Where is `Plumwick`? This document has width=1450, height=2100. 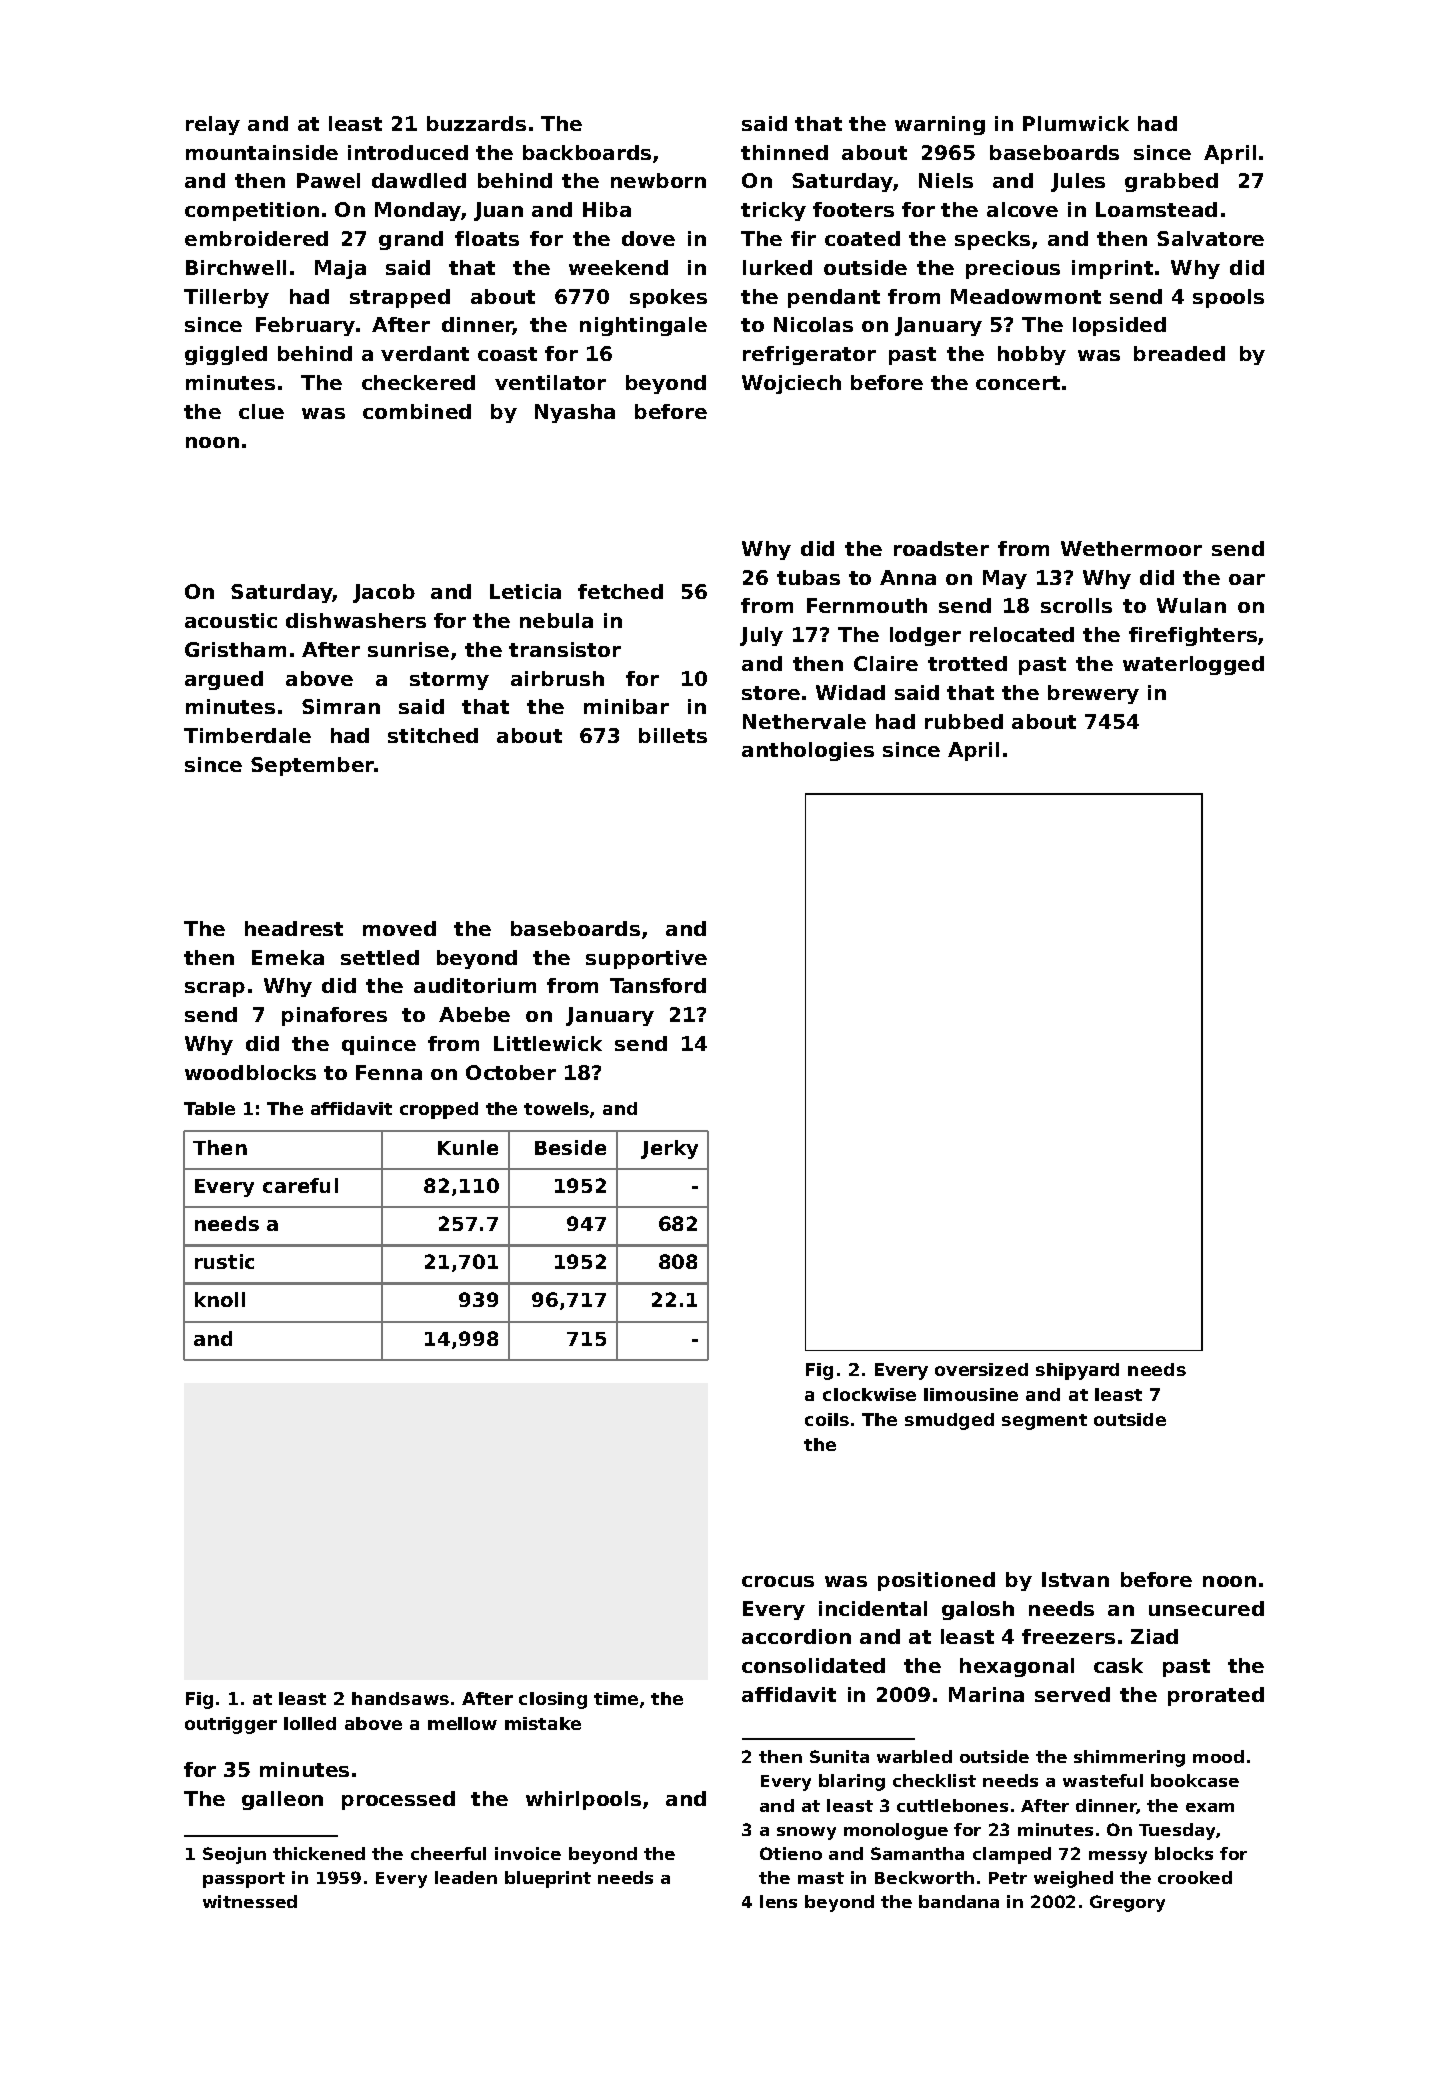
Plumwick is located at coordinates (1076, 123).
